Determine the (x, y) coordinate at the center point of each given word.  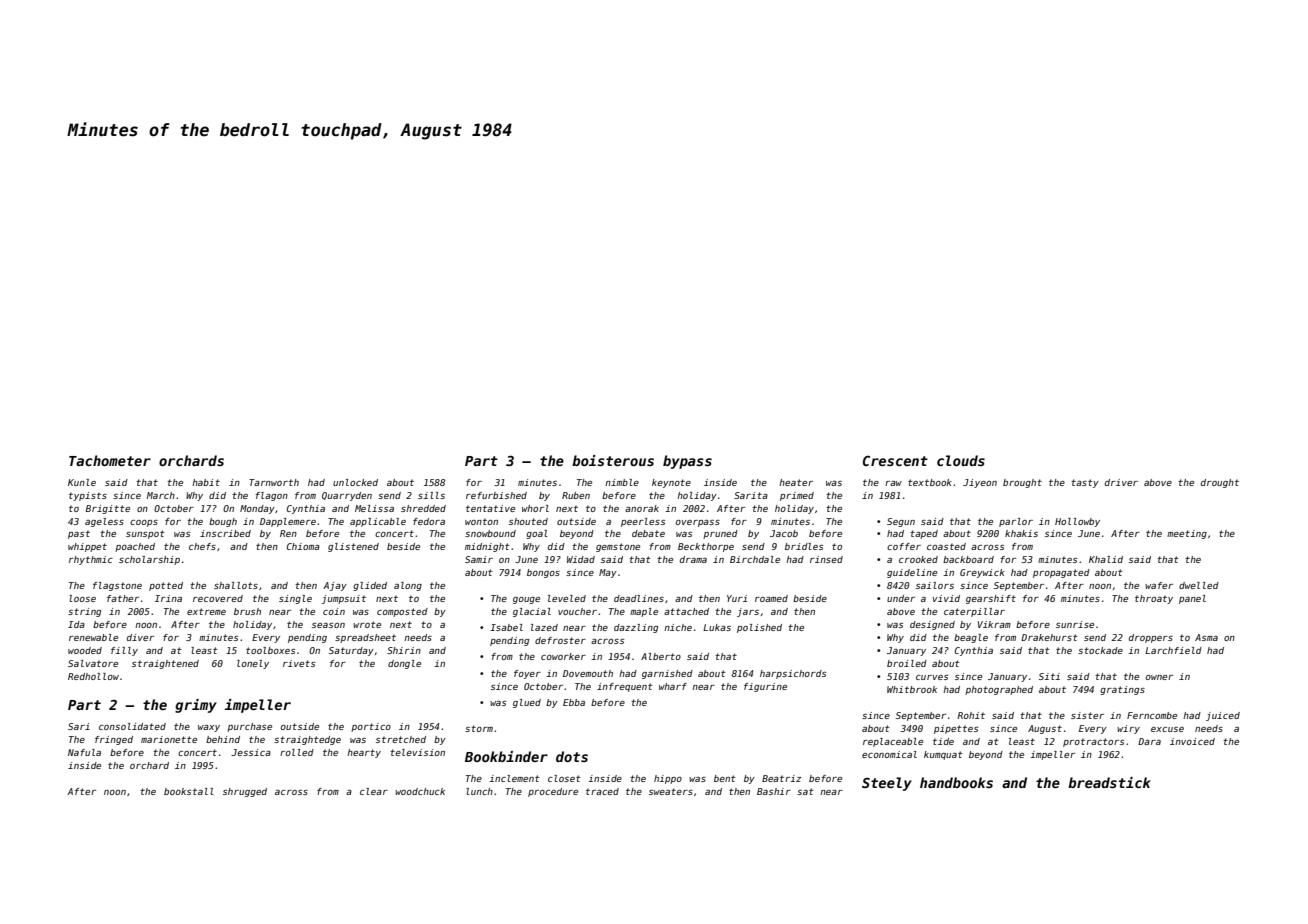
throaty (1154, 599)
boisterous (613, 460)
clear (374, 791)
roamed (771, 598)
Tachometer (110, 460)
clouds (961, 460)
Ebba (574, 702)
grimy (196, 706)
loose (82, 598)
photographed (999, 690)
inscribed (225, 533)
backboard (968, 559)
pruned (720, 534)
